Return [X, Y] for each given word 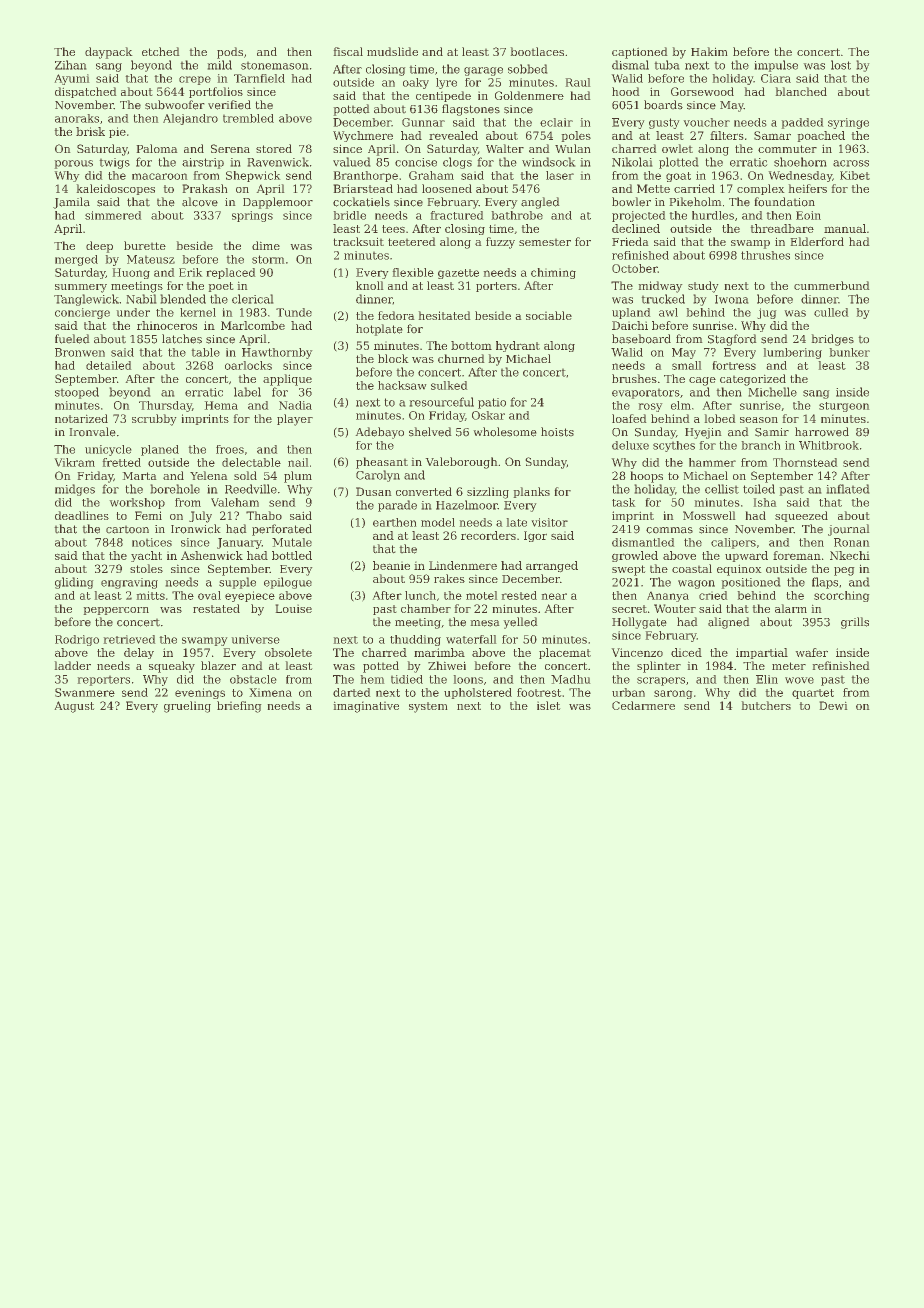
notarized [81, 418]
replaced [231, 273]
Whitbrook [829, 445]
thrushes [765, 255]
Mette [653, 188]
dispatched [86, 92]
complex [761, 189]
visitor [549, 522]
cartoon [127, 529]
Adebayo [379, 433]
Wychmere [363, 136]
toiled [759, 489]
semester [545, 242]
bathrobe [517, 215]
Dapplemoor [278, 203]
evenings [200, 693]
